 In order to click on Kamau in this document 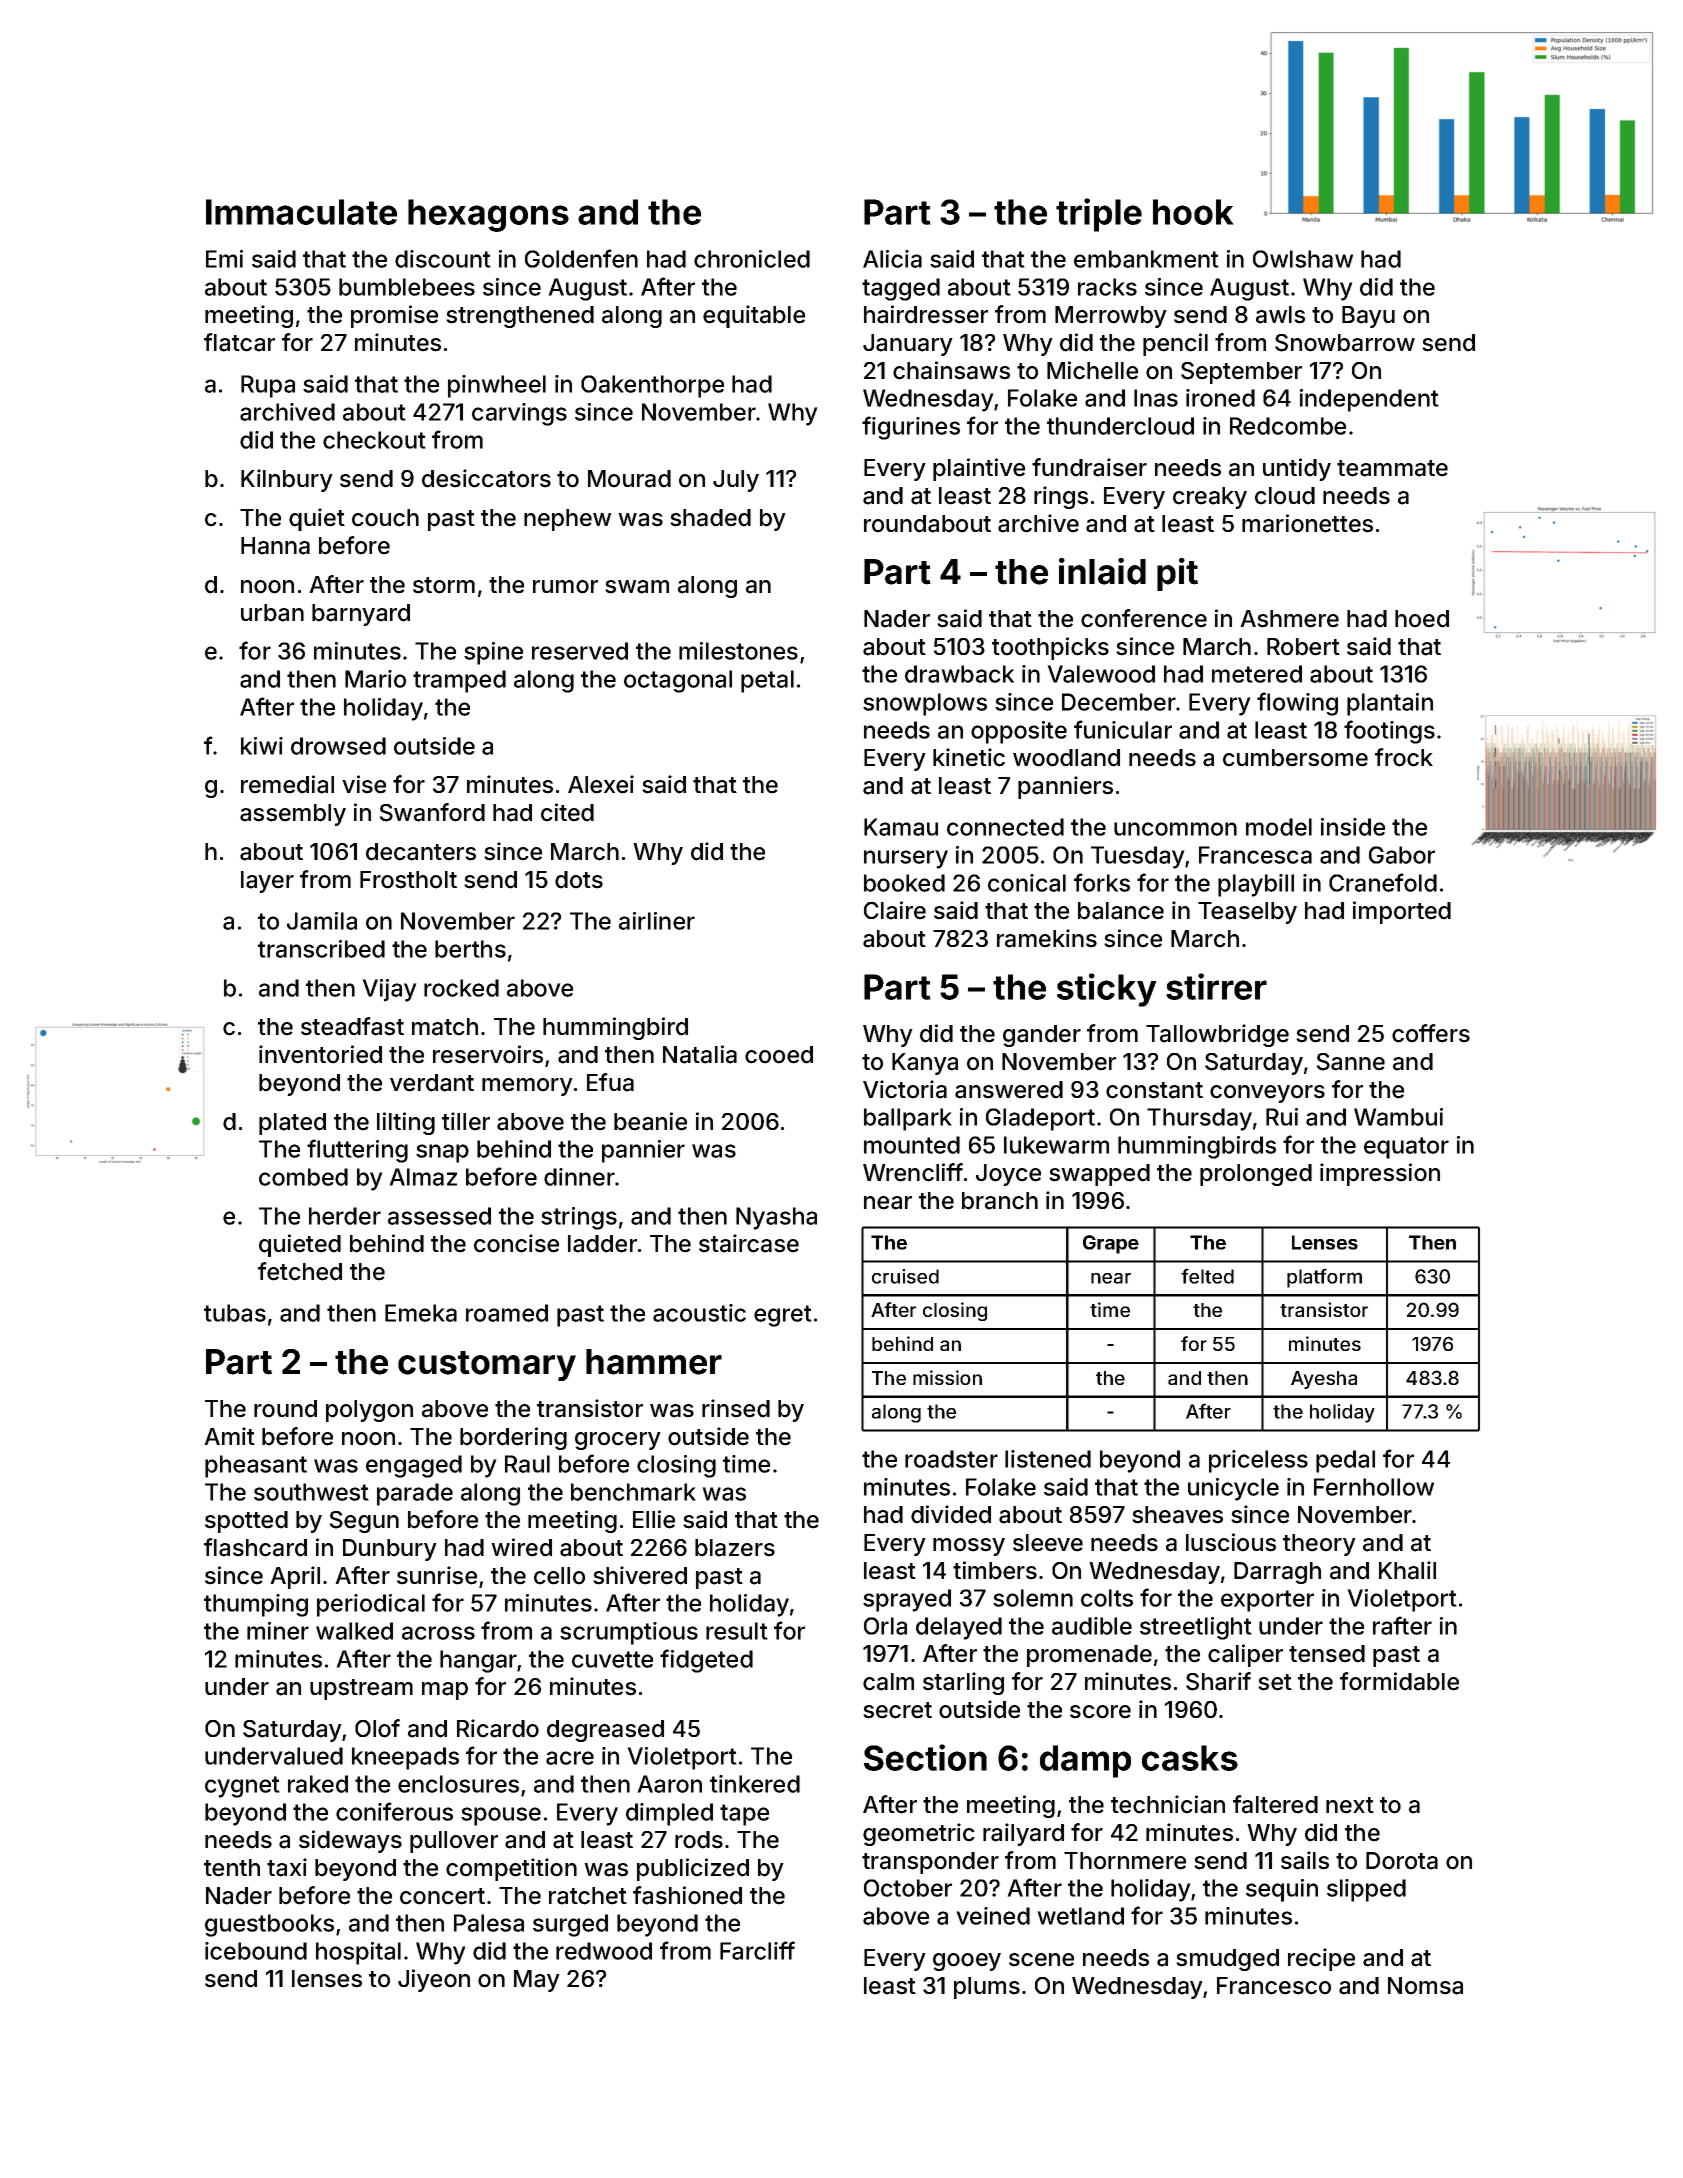, I will do `click(901, 827)`.
